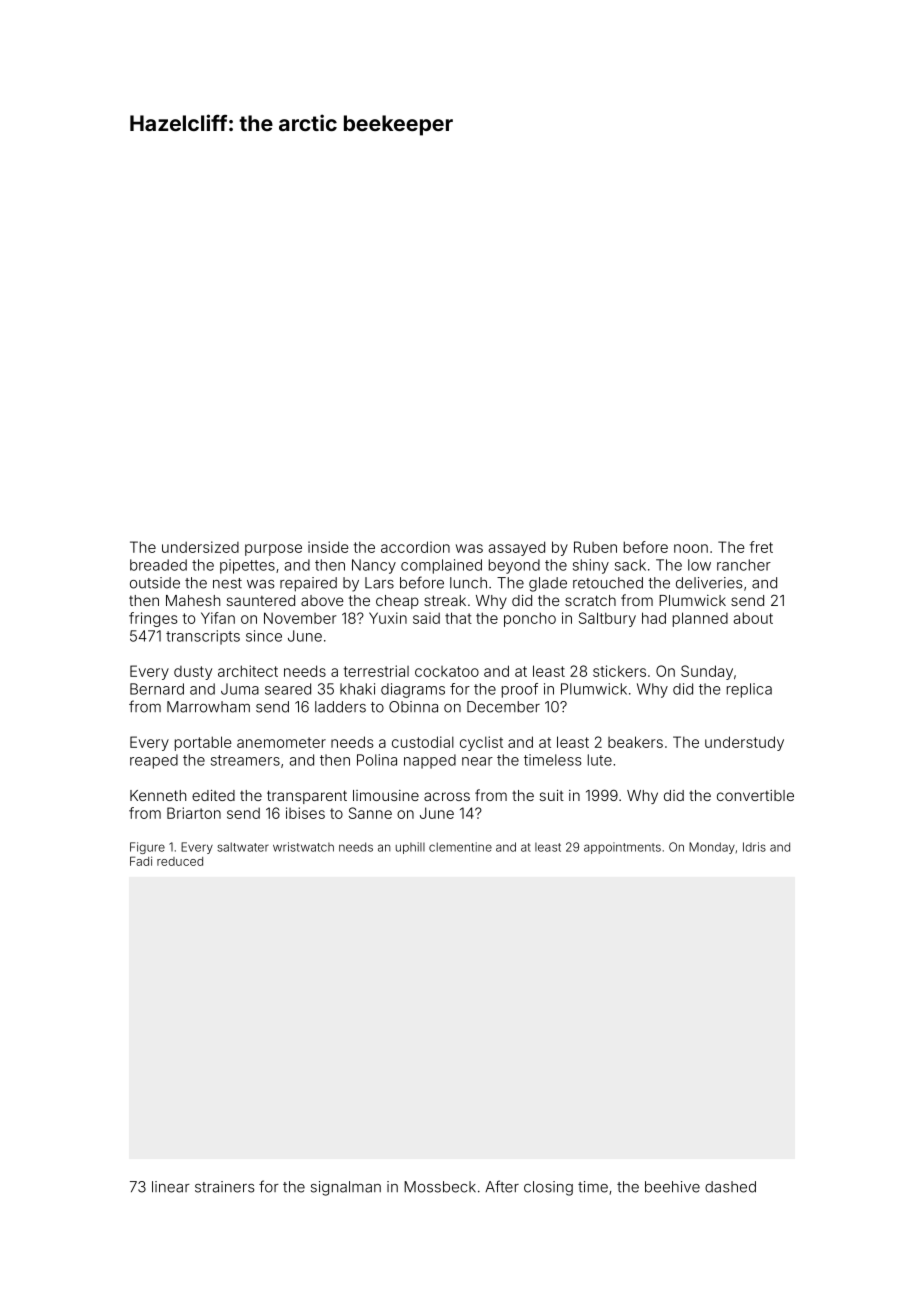 The height and width of the screenshot is (1314, 924). What do you see at coordinates (672, 1187) in the screenshot?
I see `beehive` at bounding box center [672, 1187].
